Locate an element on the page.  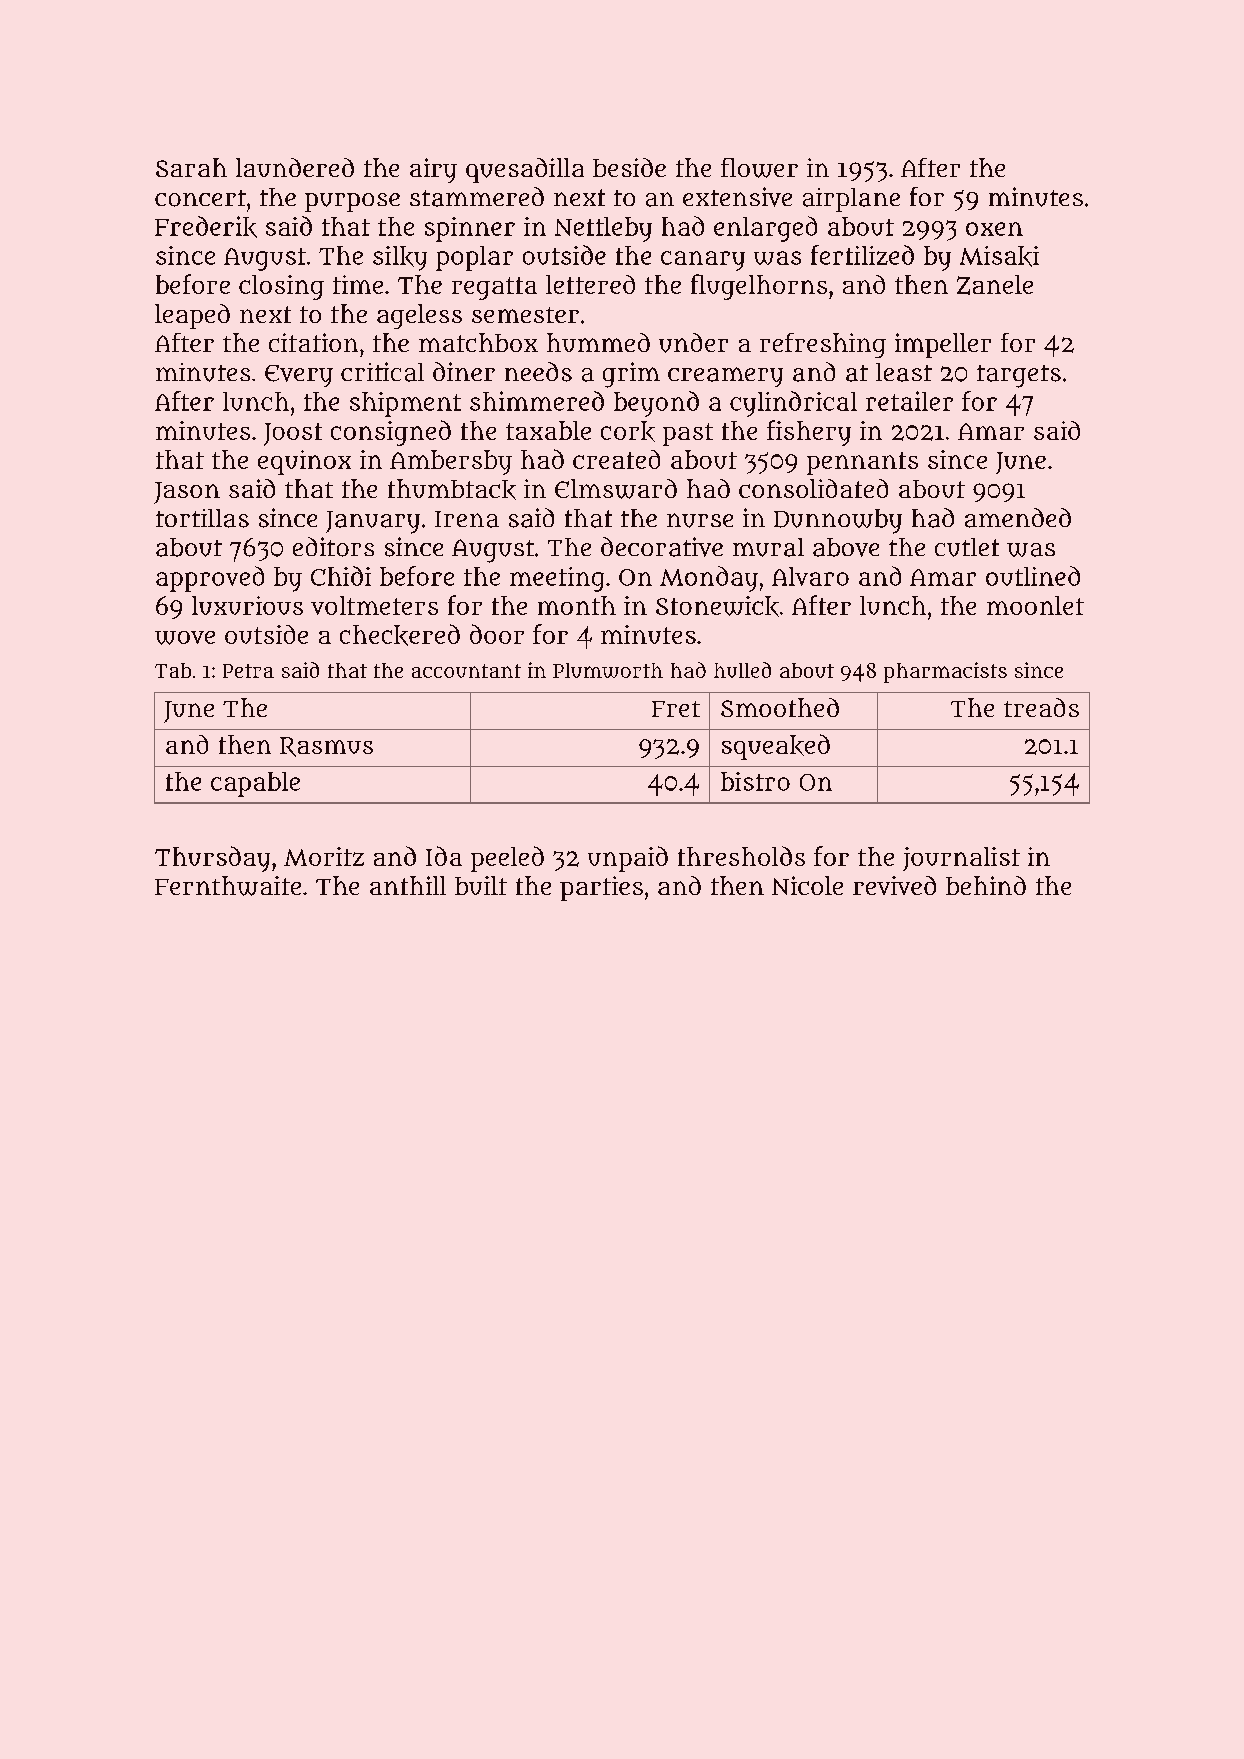
tortillas is located at coordinates (202, 518).
